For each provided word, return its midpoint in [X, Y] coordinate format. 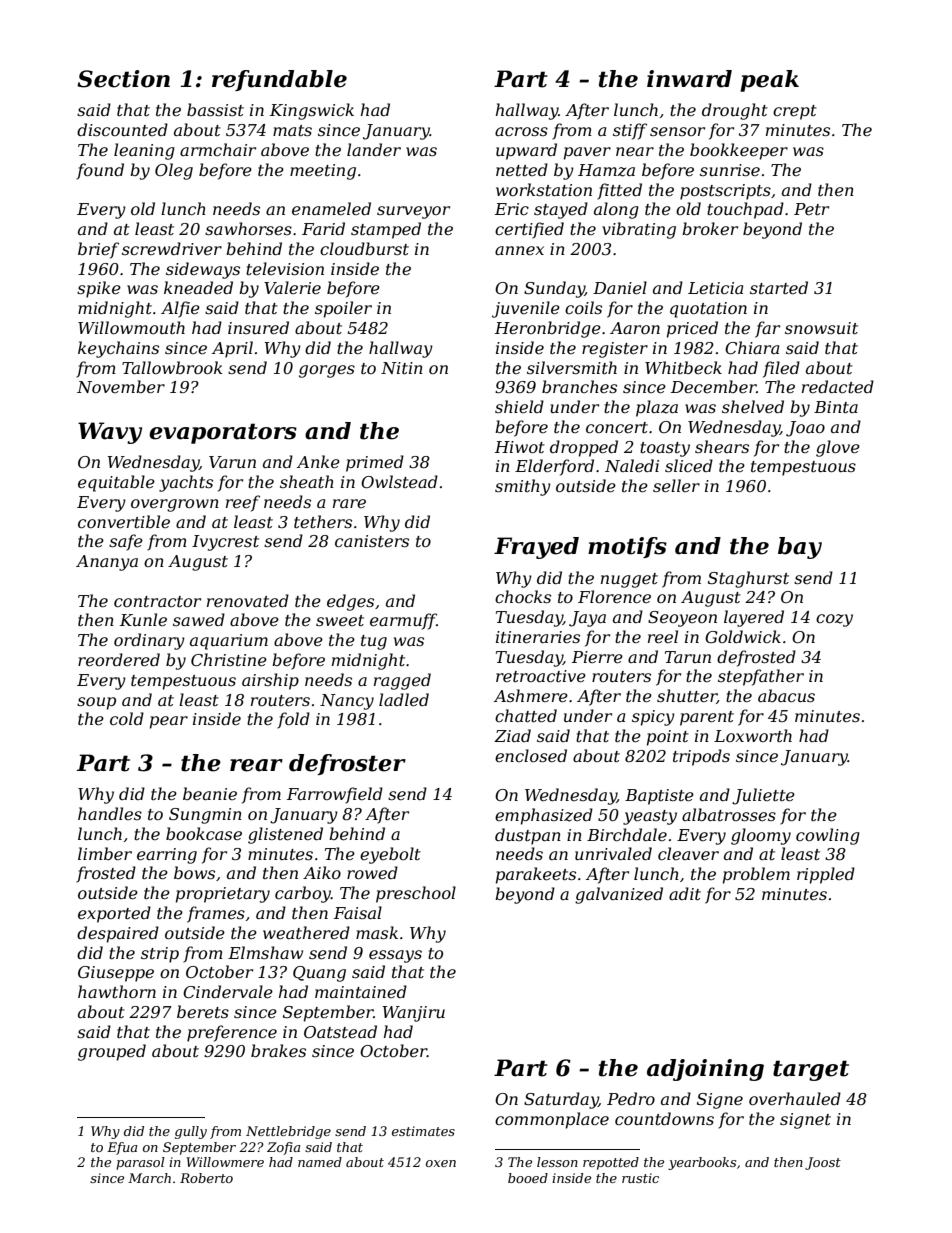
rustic [640, 1178]
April [232, 349]
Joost [823, 1163]
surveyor [413, 212]
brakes [278, 1050]
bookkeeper [739, 151]
